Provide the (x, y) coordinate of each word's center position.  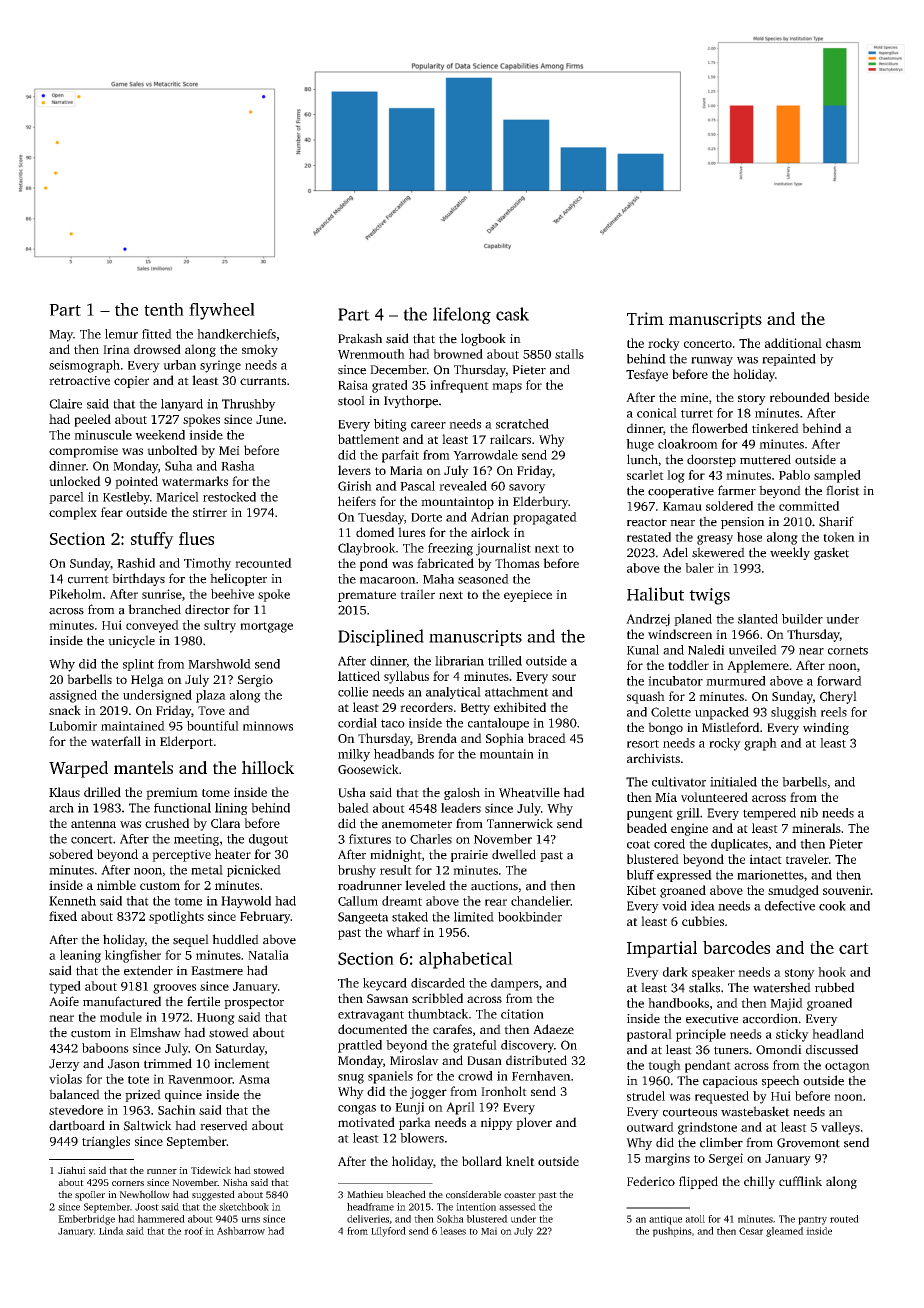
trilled (505, 661)
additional (793, 343)
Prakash (360, 338)
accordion (770, 1018)
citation (522, 1014)
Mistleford (731, 727)
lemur (121, 334)
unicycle (131, 641)
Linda (111, 1231)
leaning (80, 956)
